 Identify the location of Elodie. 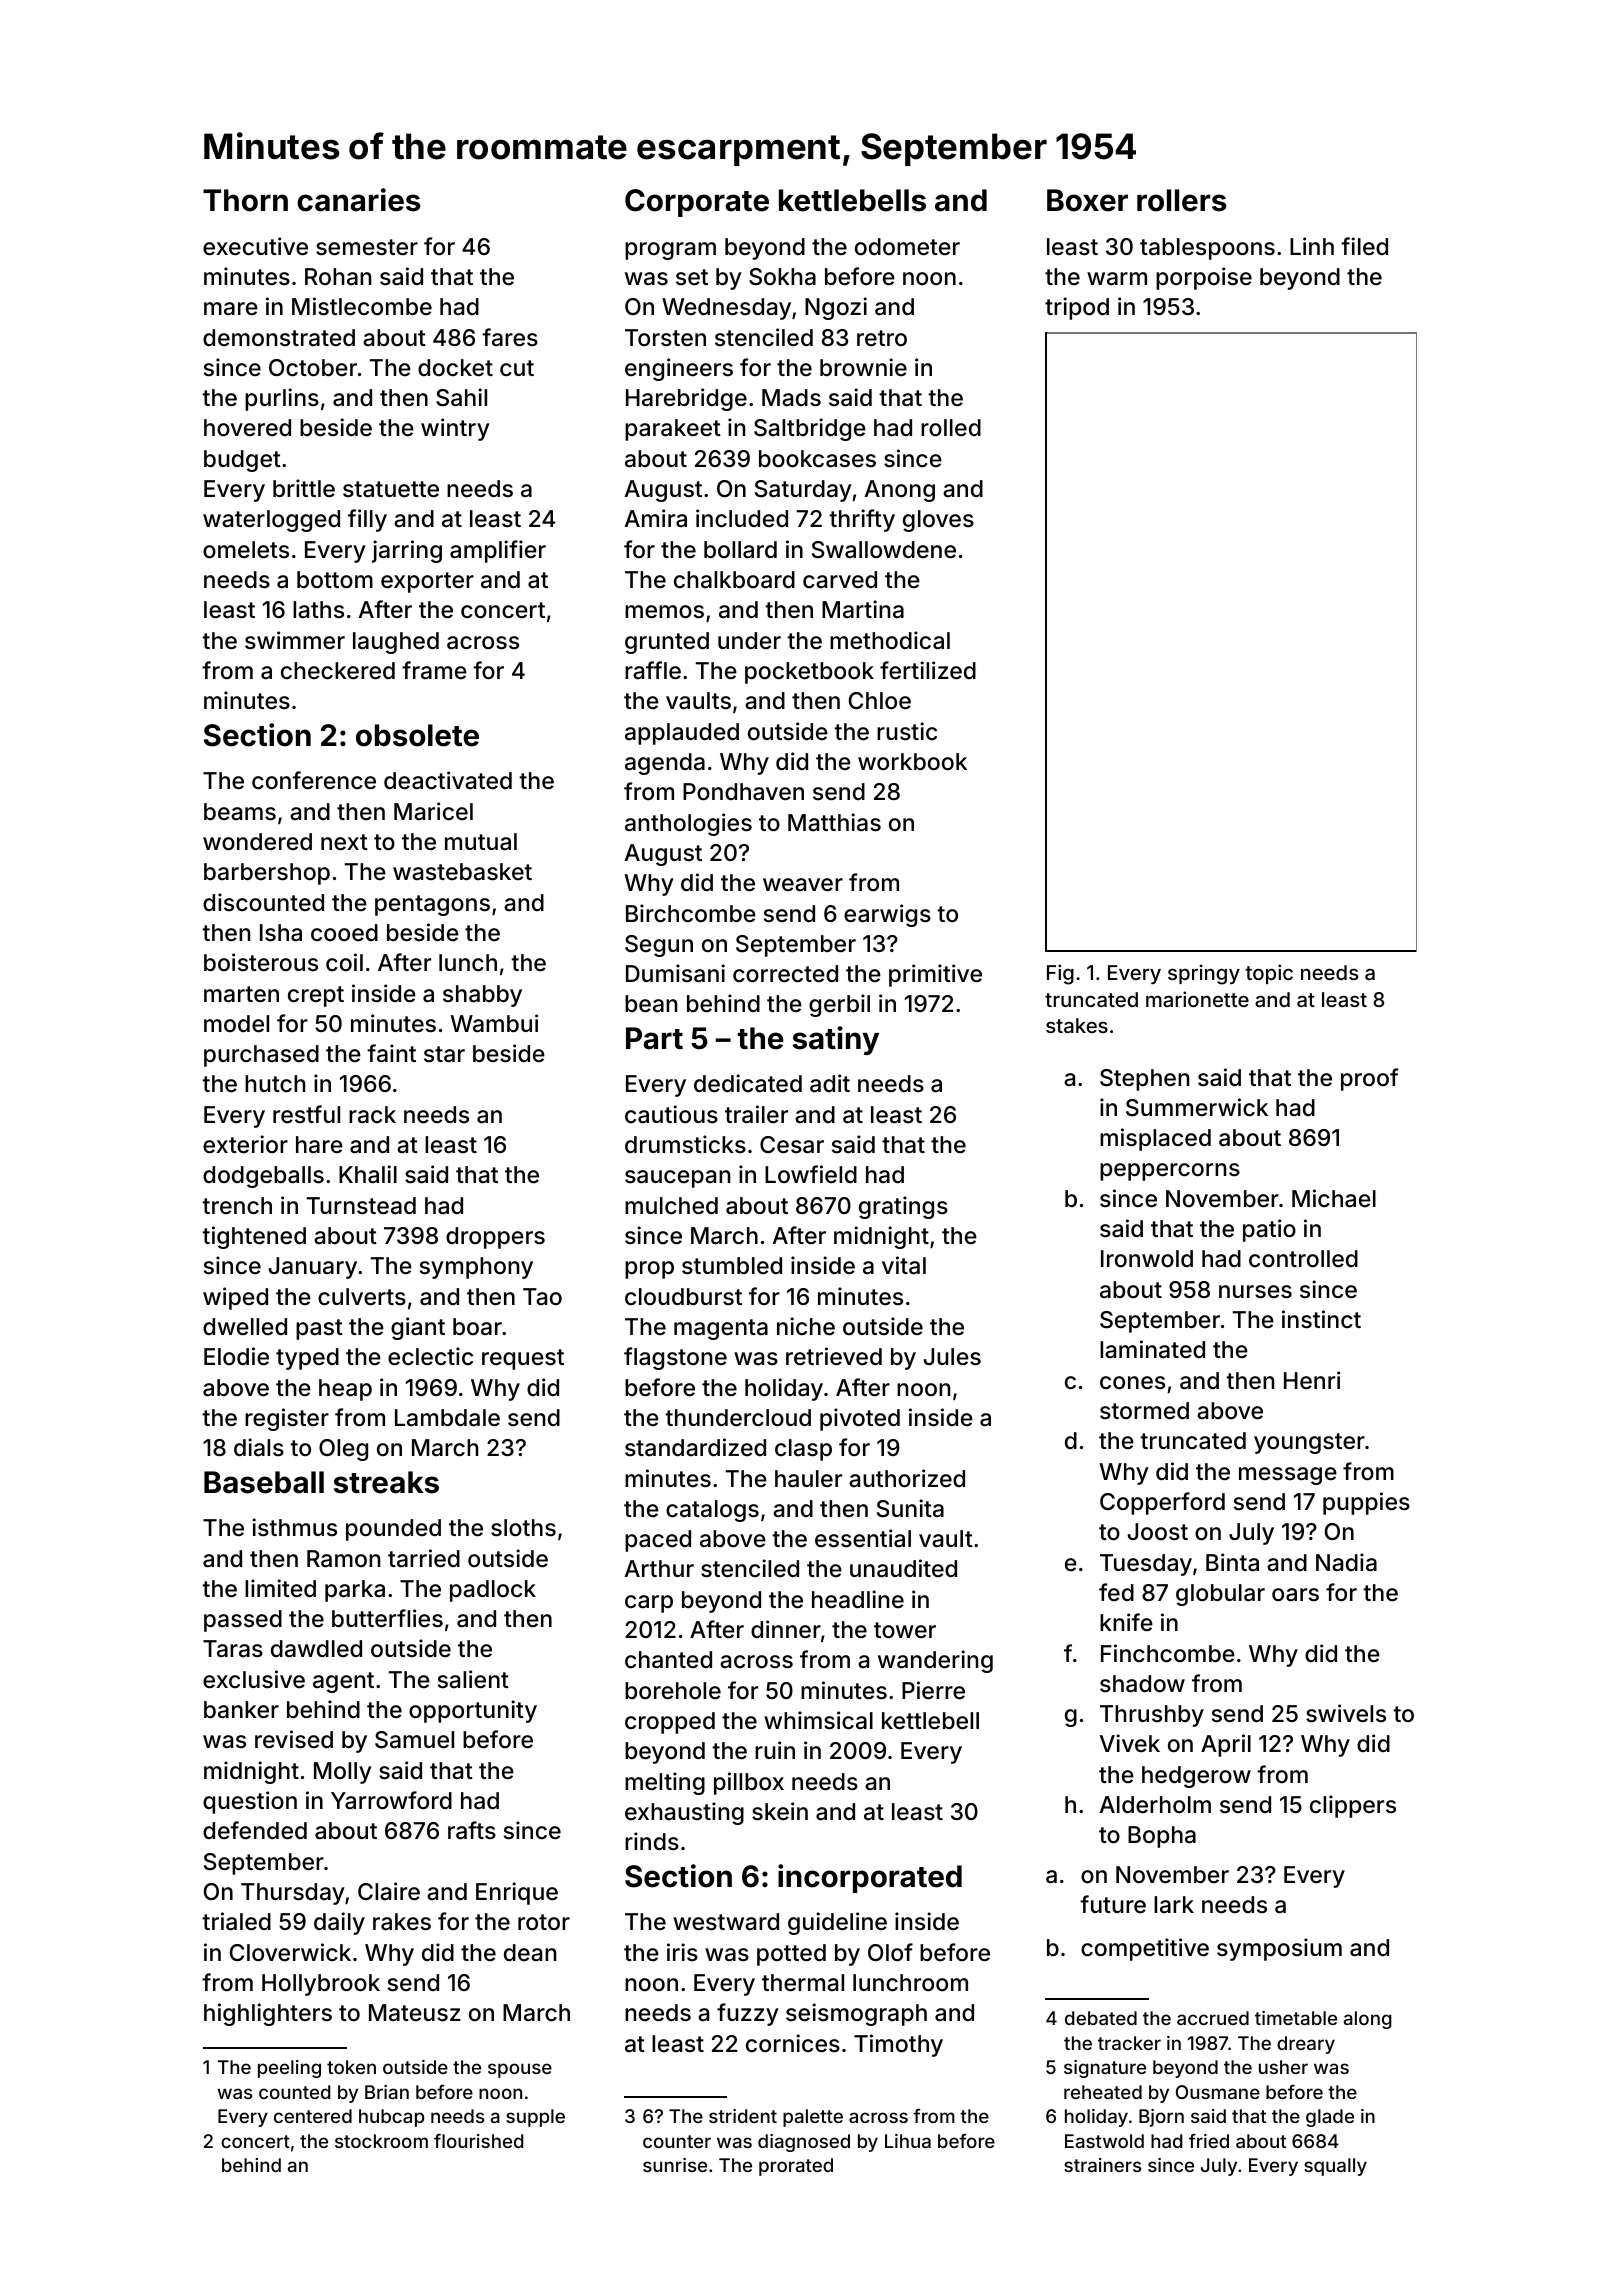
(236, 1356).
